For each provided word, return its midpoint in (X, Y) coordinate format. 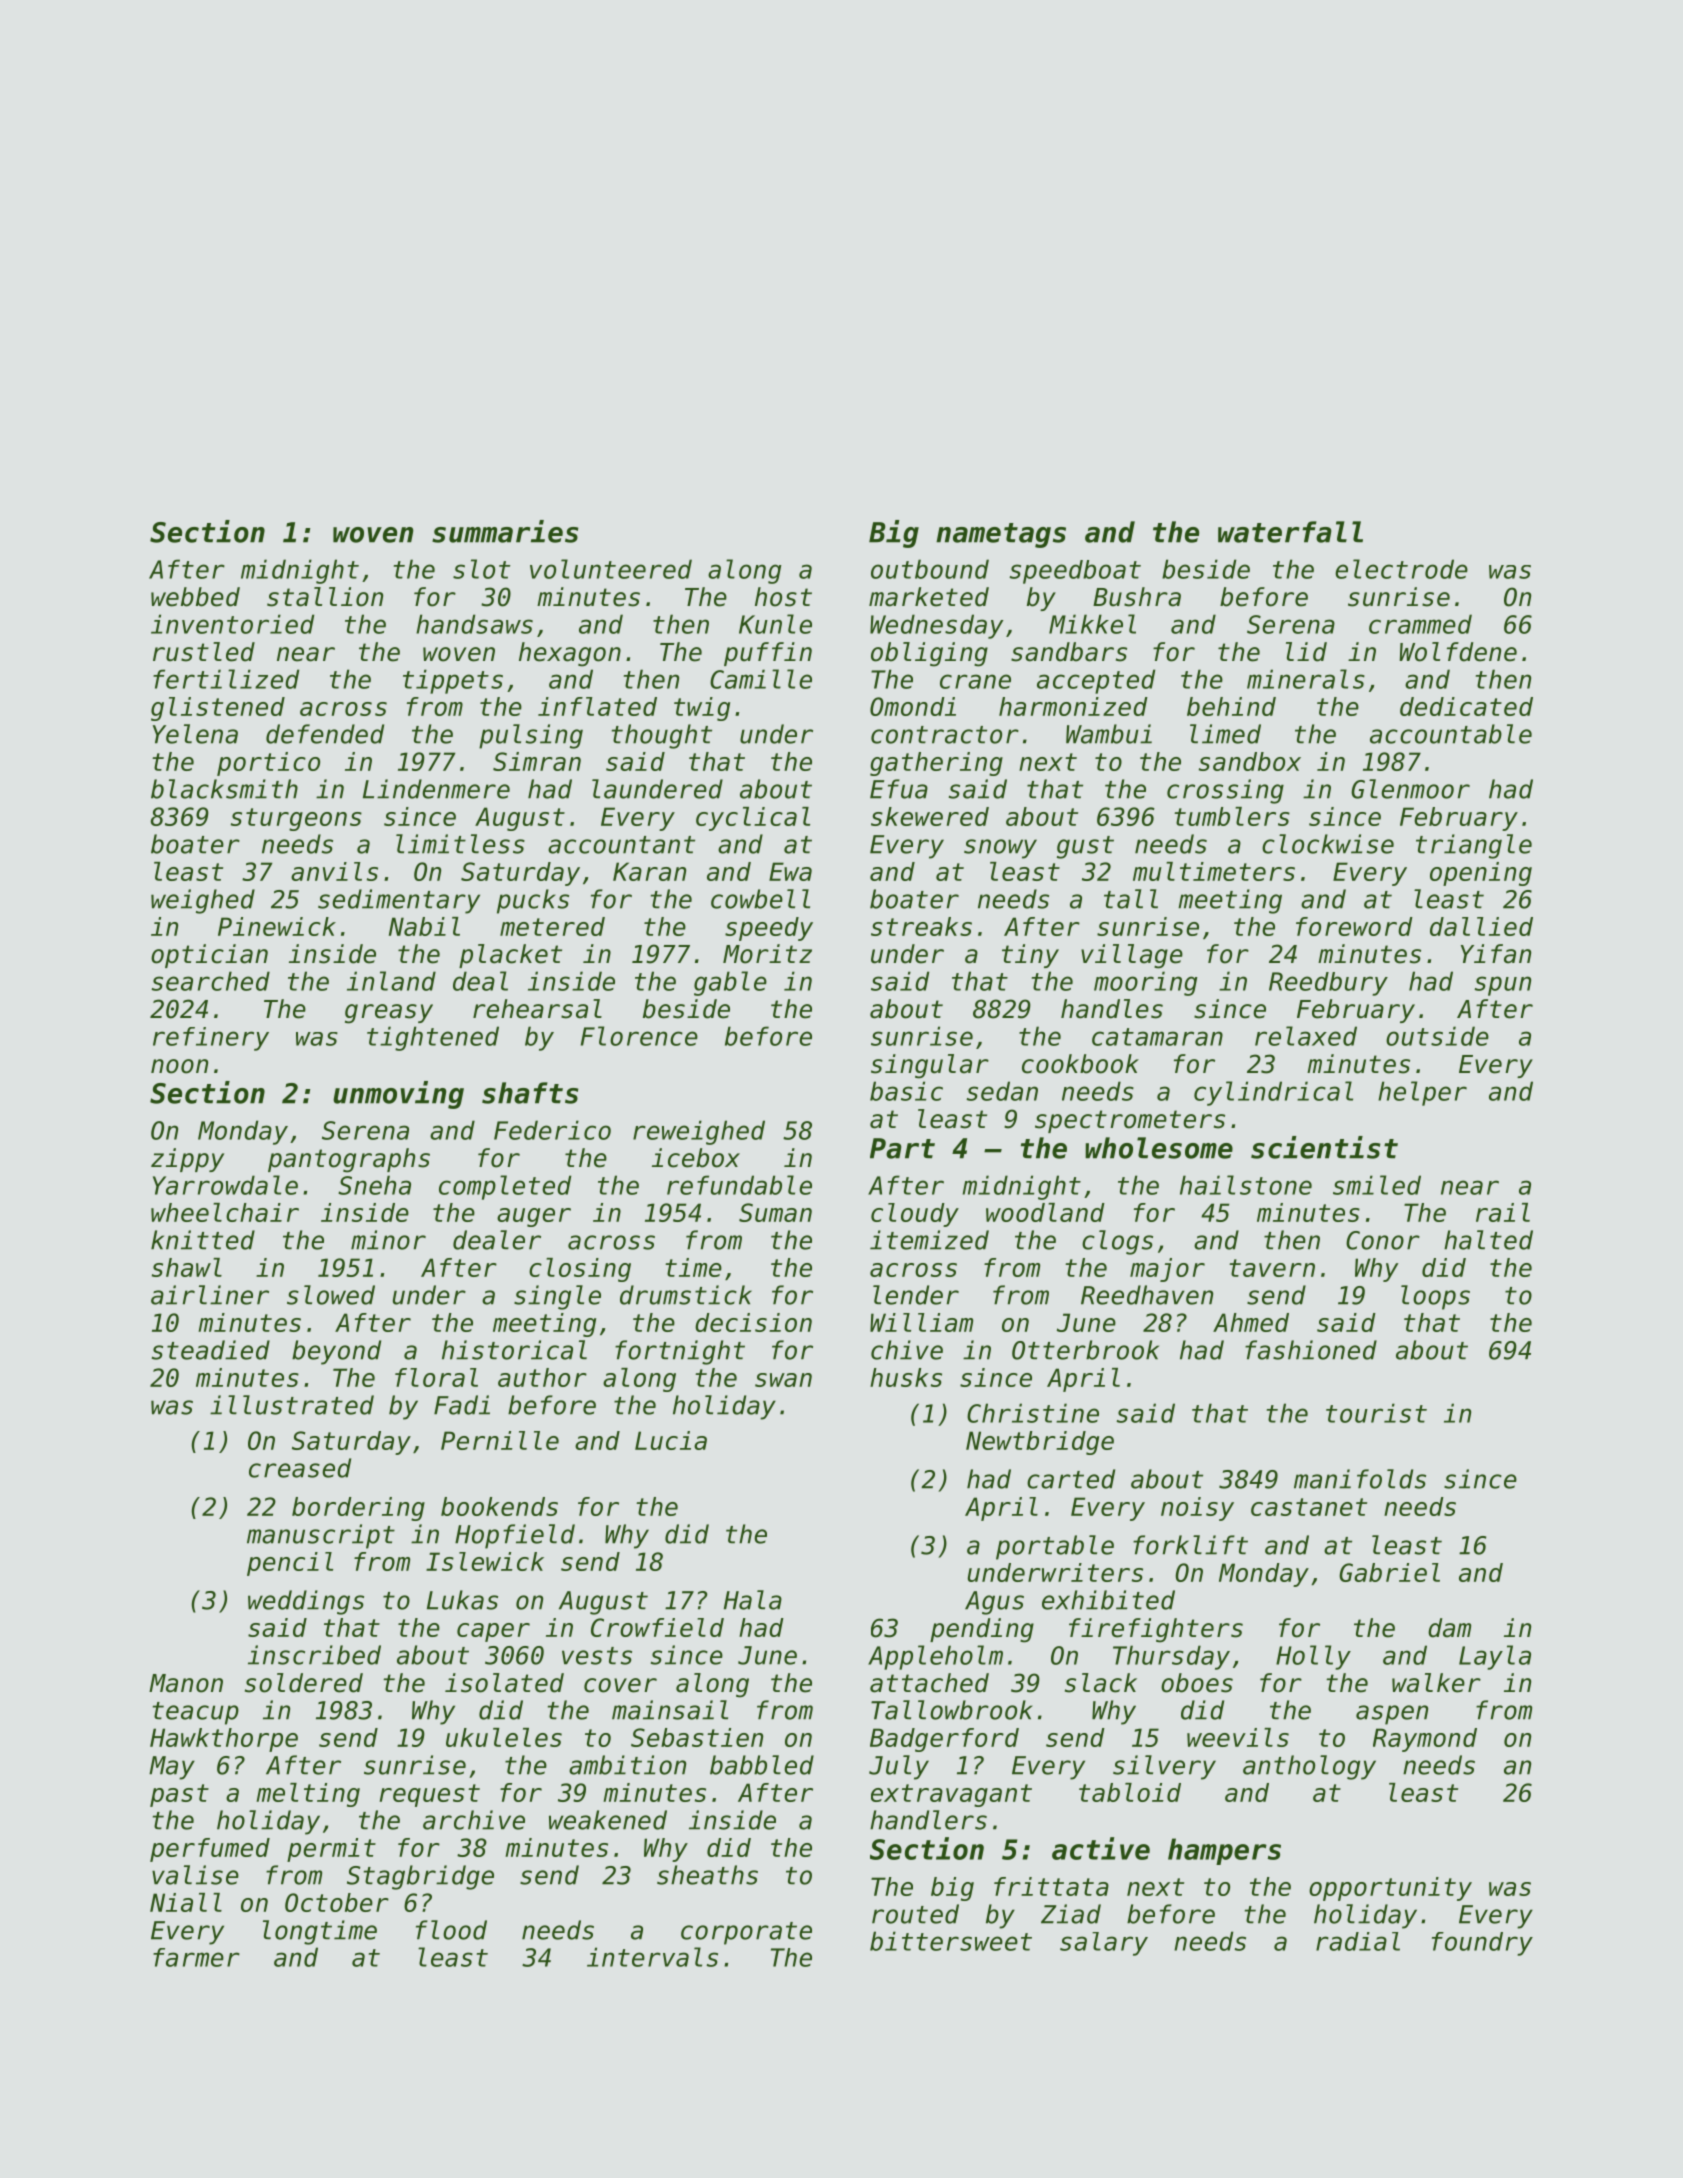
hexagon (570, 654)
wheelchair (225, 1212)
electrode (1401, 569)
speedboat (1075, 572)
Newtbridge (1040, 1443)
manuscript (321, 1536)
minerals (1306, 679)
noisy (1197, 1509)
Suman (775, 1212)
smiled (1377, 1185)
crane (975, 681)
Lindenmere (436, 789)
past (179, 1795)
